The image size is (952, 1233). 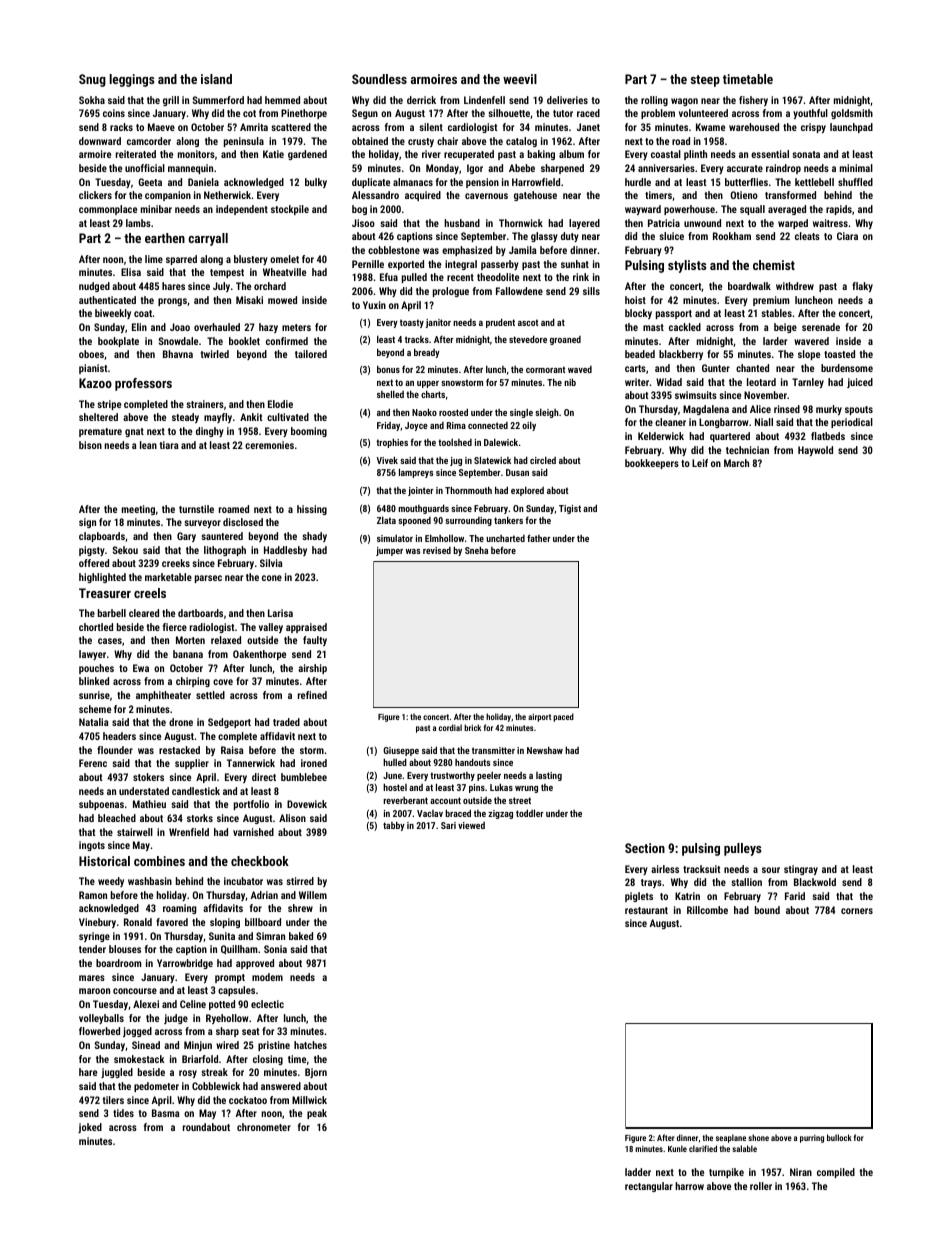 What do you see at coordinates (309, 432) in the screenshot?
I see `booming` at bounding box center [309, 432].
